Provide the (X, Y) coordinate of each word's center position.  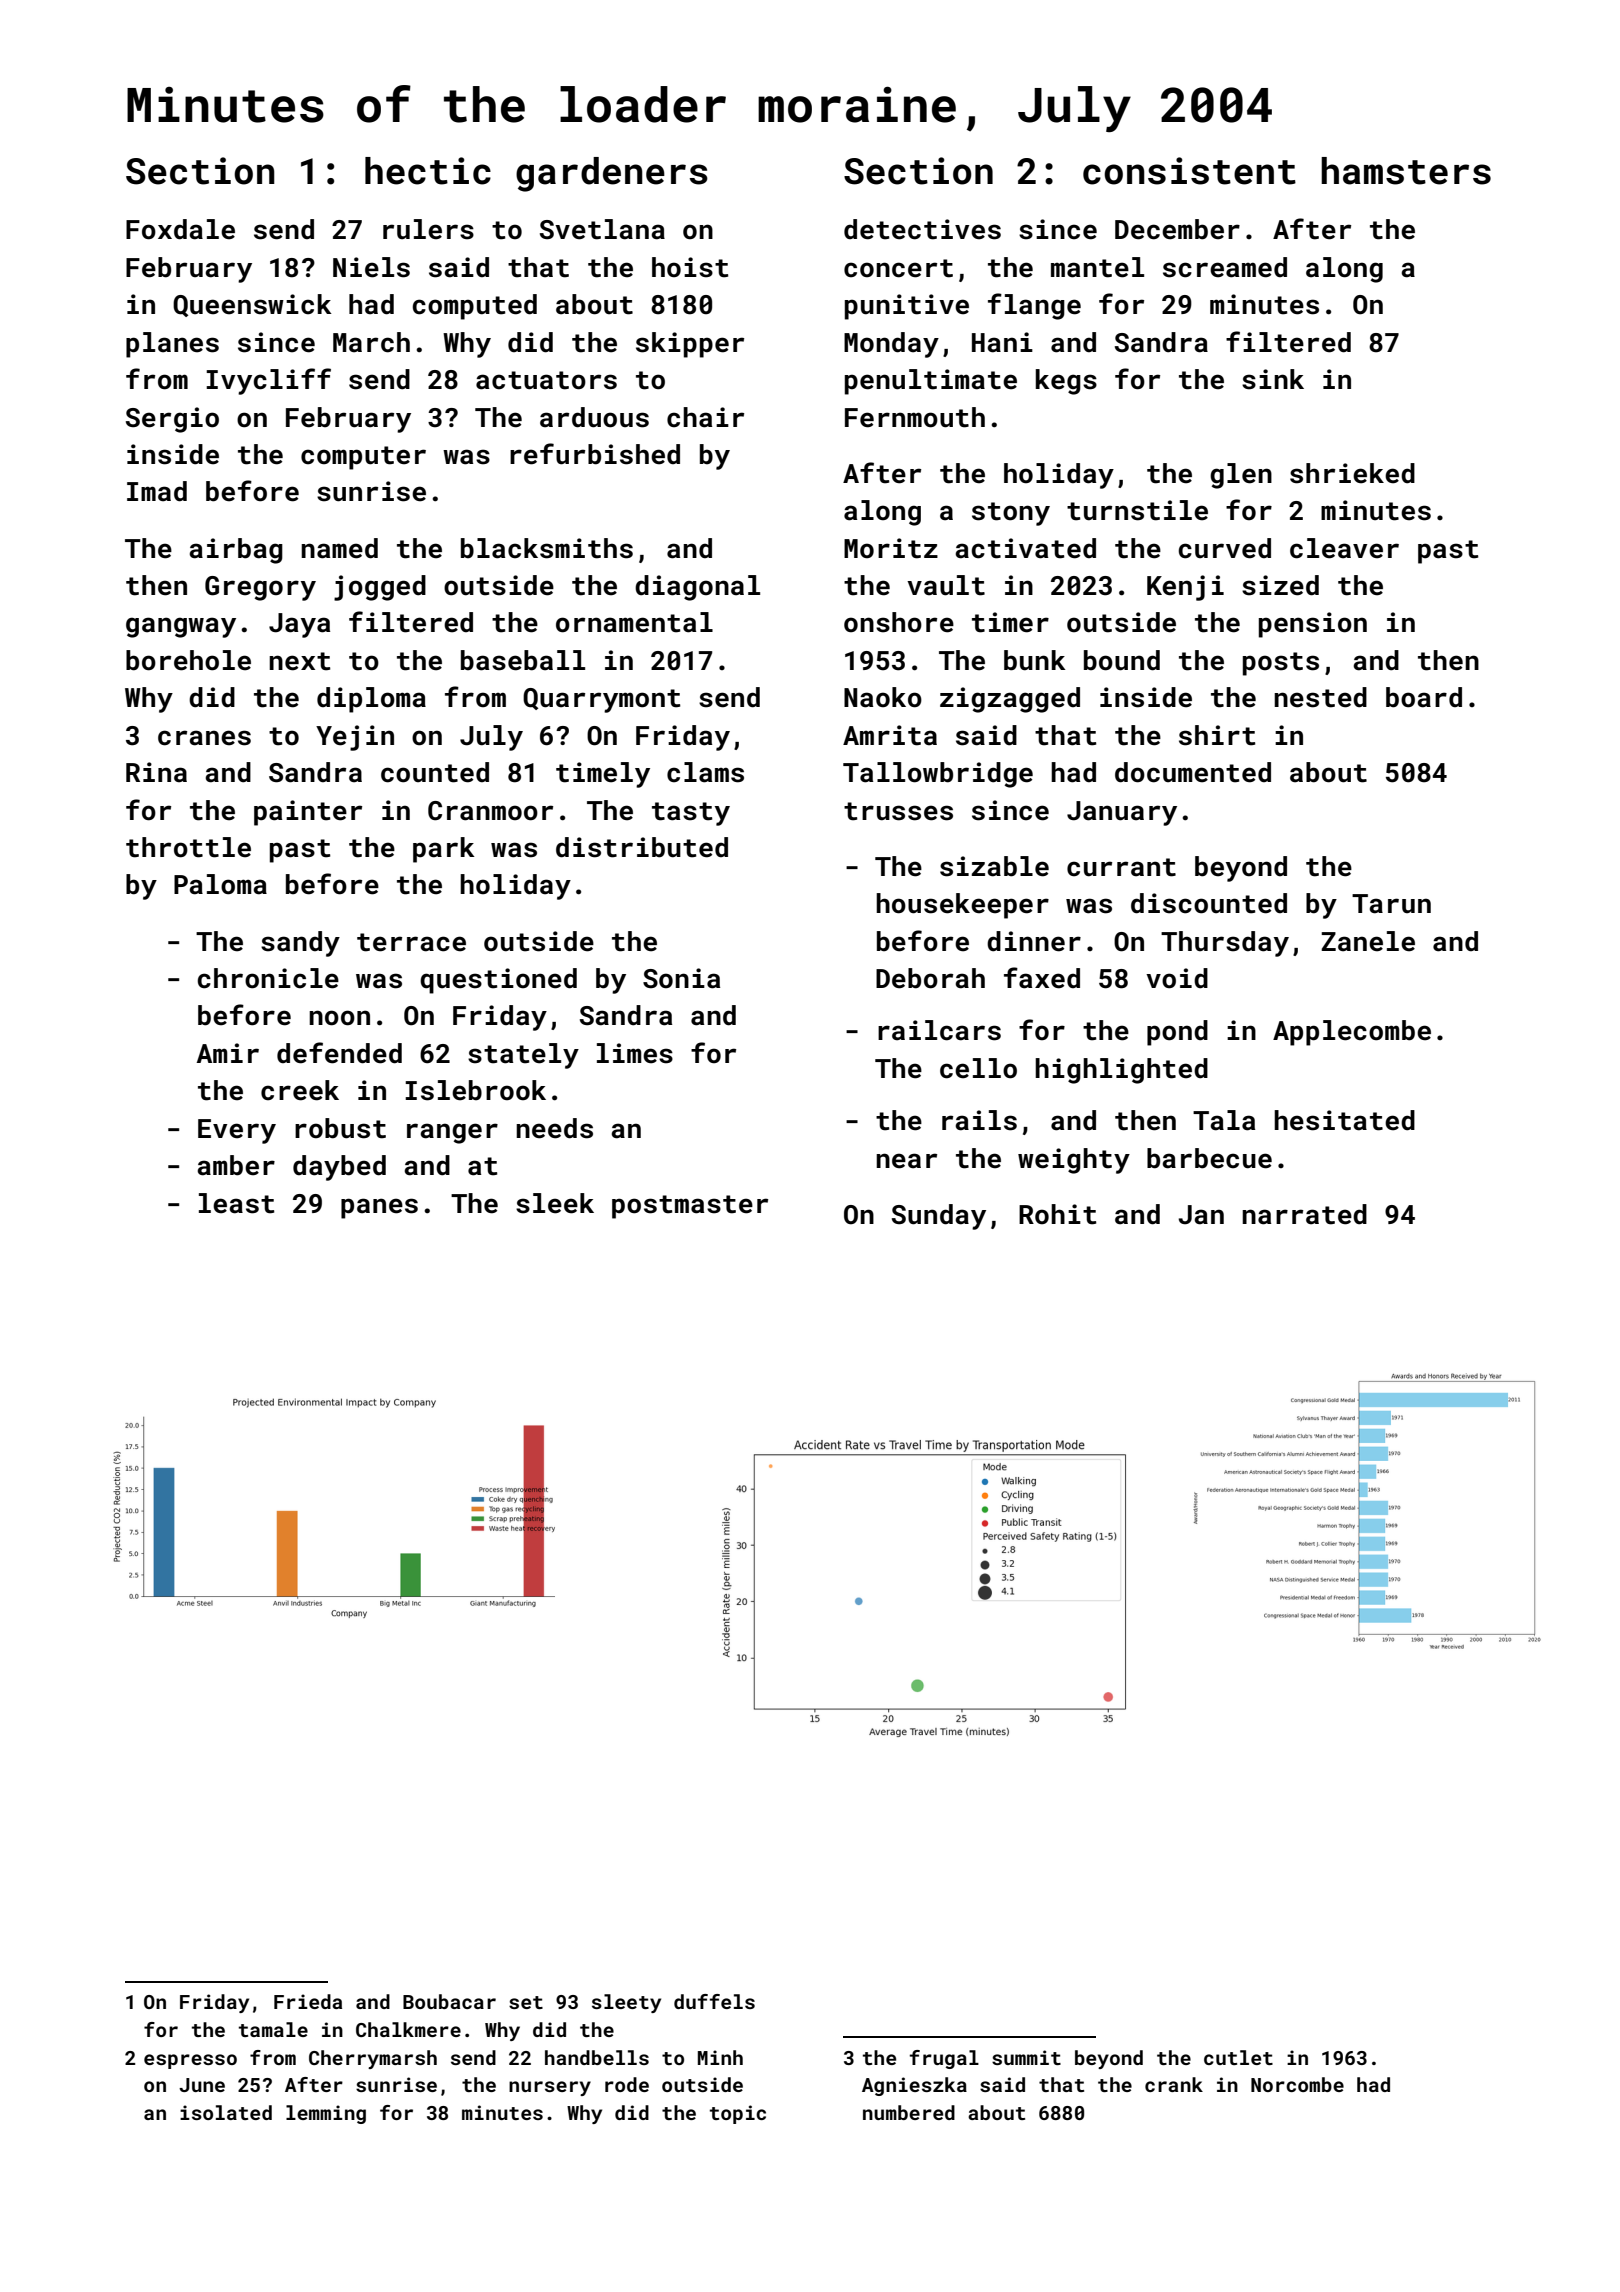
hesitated (1344, 1120)
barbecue (1209, 1158)
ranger (452, 1133)
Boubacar (449, 2001)
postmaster (690, 1207)
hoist (690, 267)
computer (363, 458)
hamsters (1406, 171)
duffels (714, 2001)
